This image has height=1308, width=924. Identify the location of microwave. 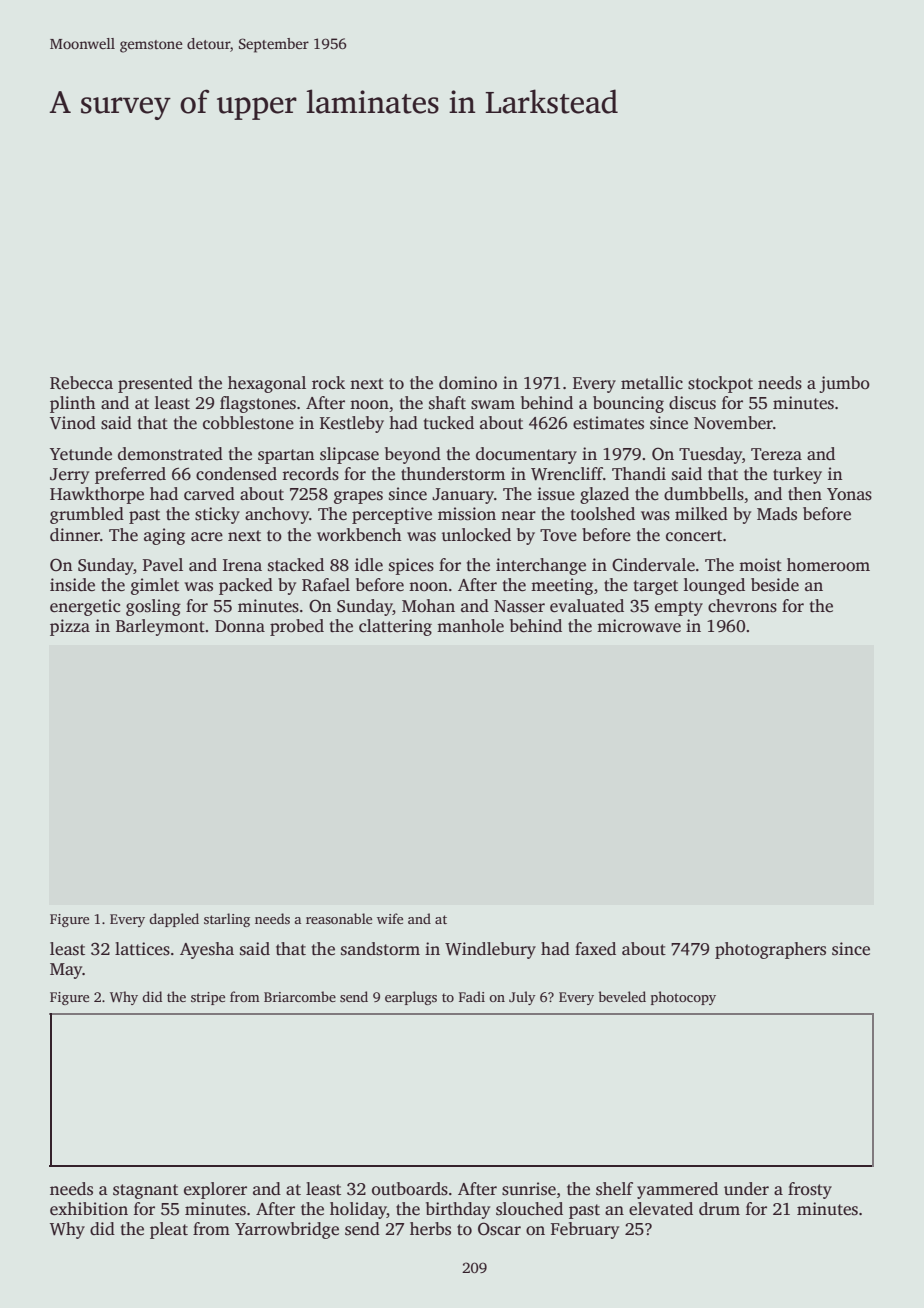
(639, 626).
